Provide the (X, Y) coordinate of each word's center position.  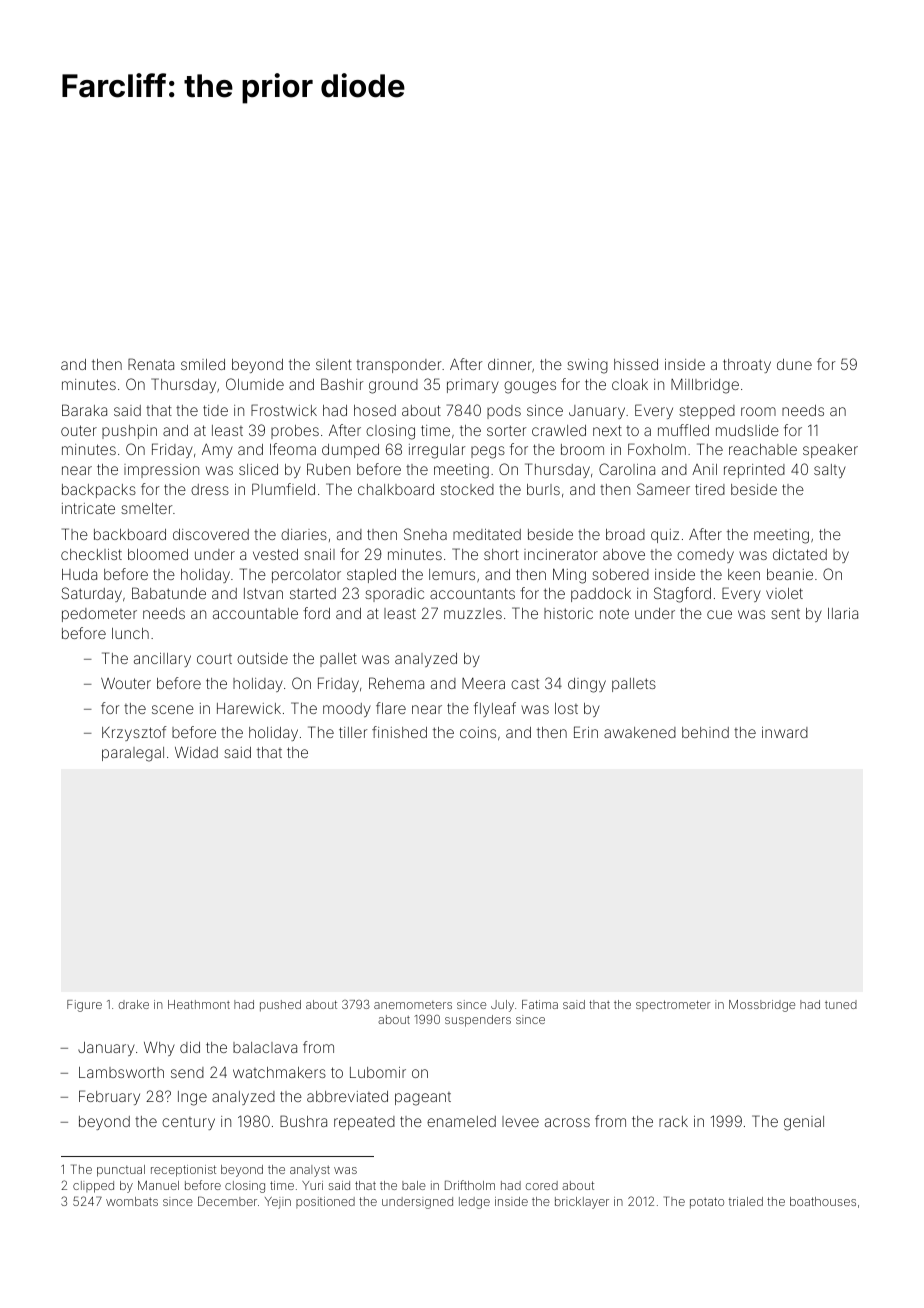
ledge (474, 1203)
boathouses (823, 1201)
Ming (569, 576)
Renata (151, 364)
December (227, 1201)
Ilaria (843, 613)
